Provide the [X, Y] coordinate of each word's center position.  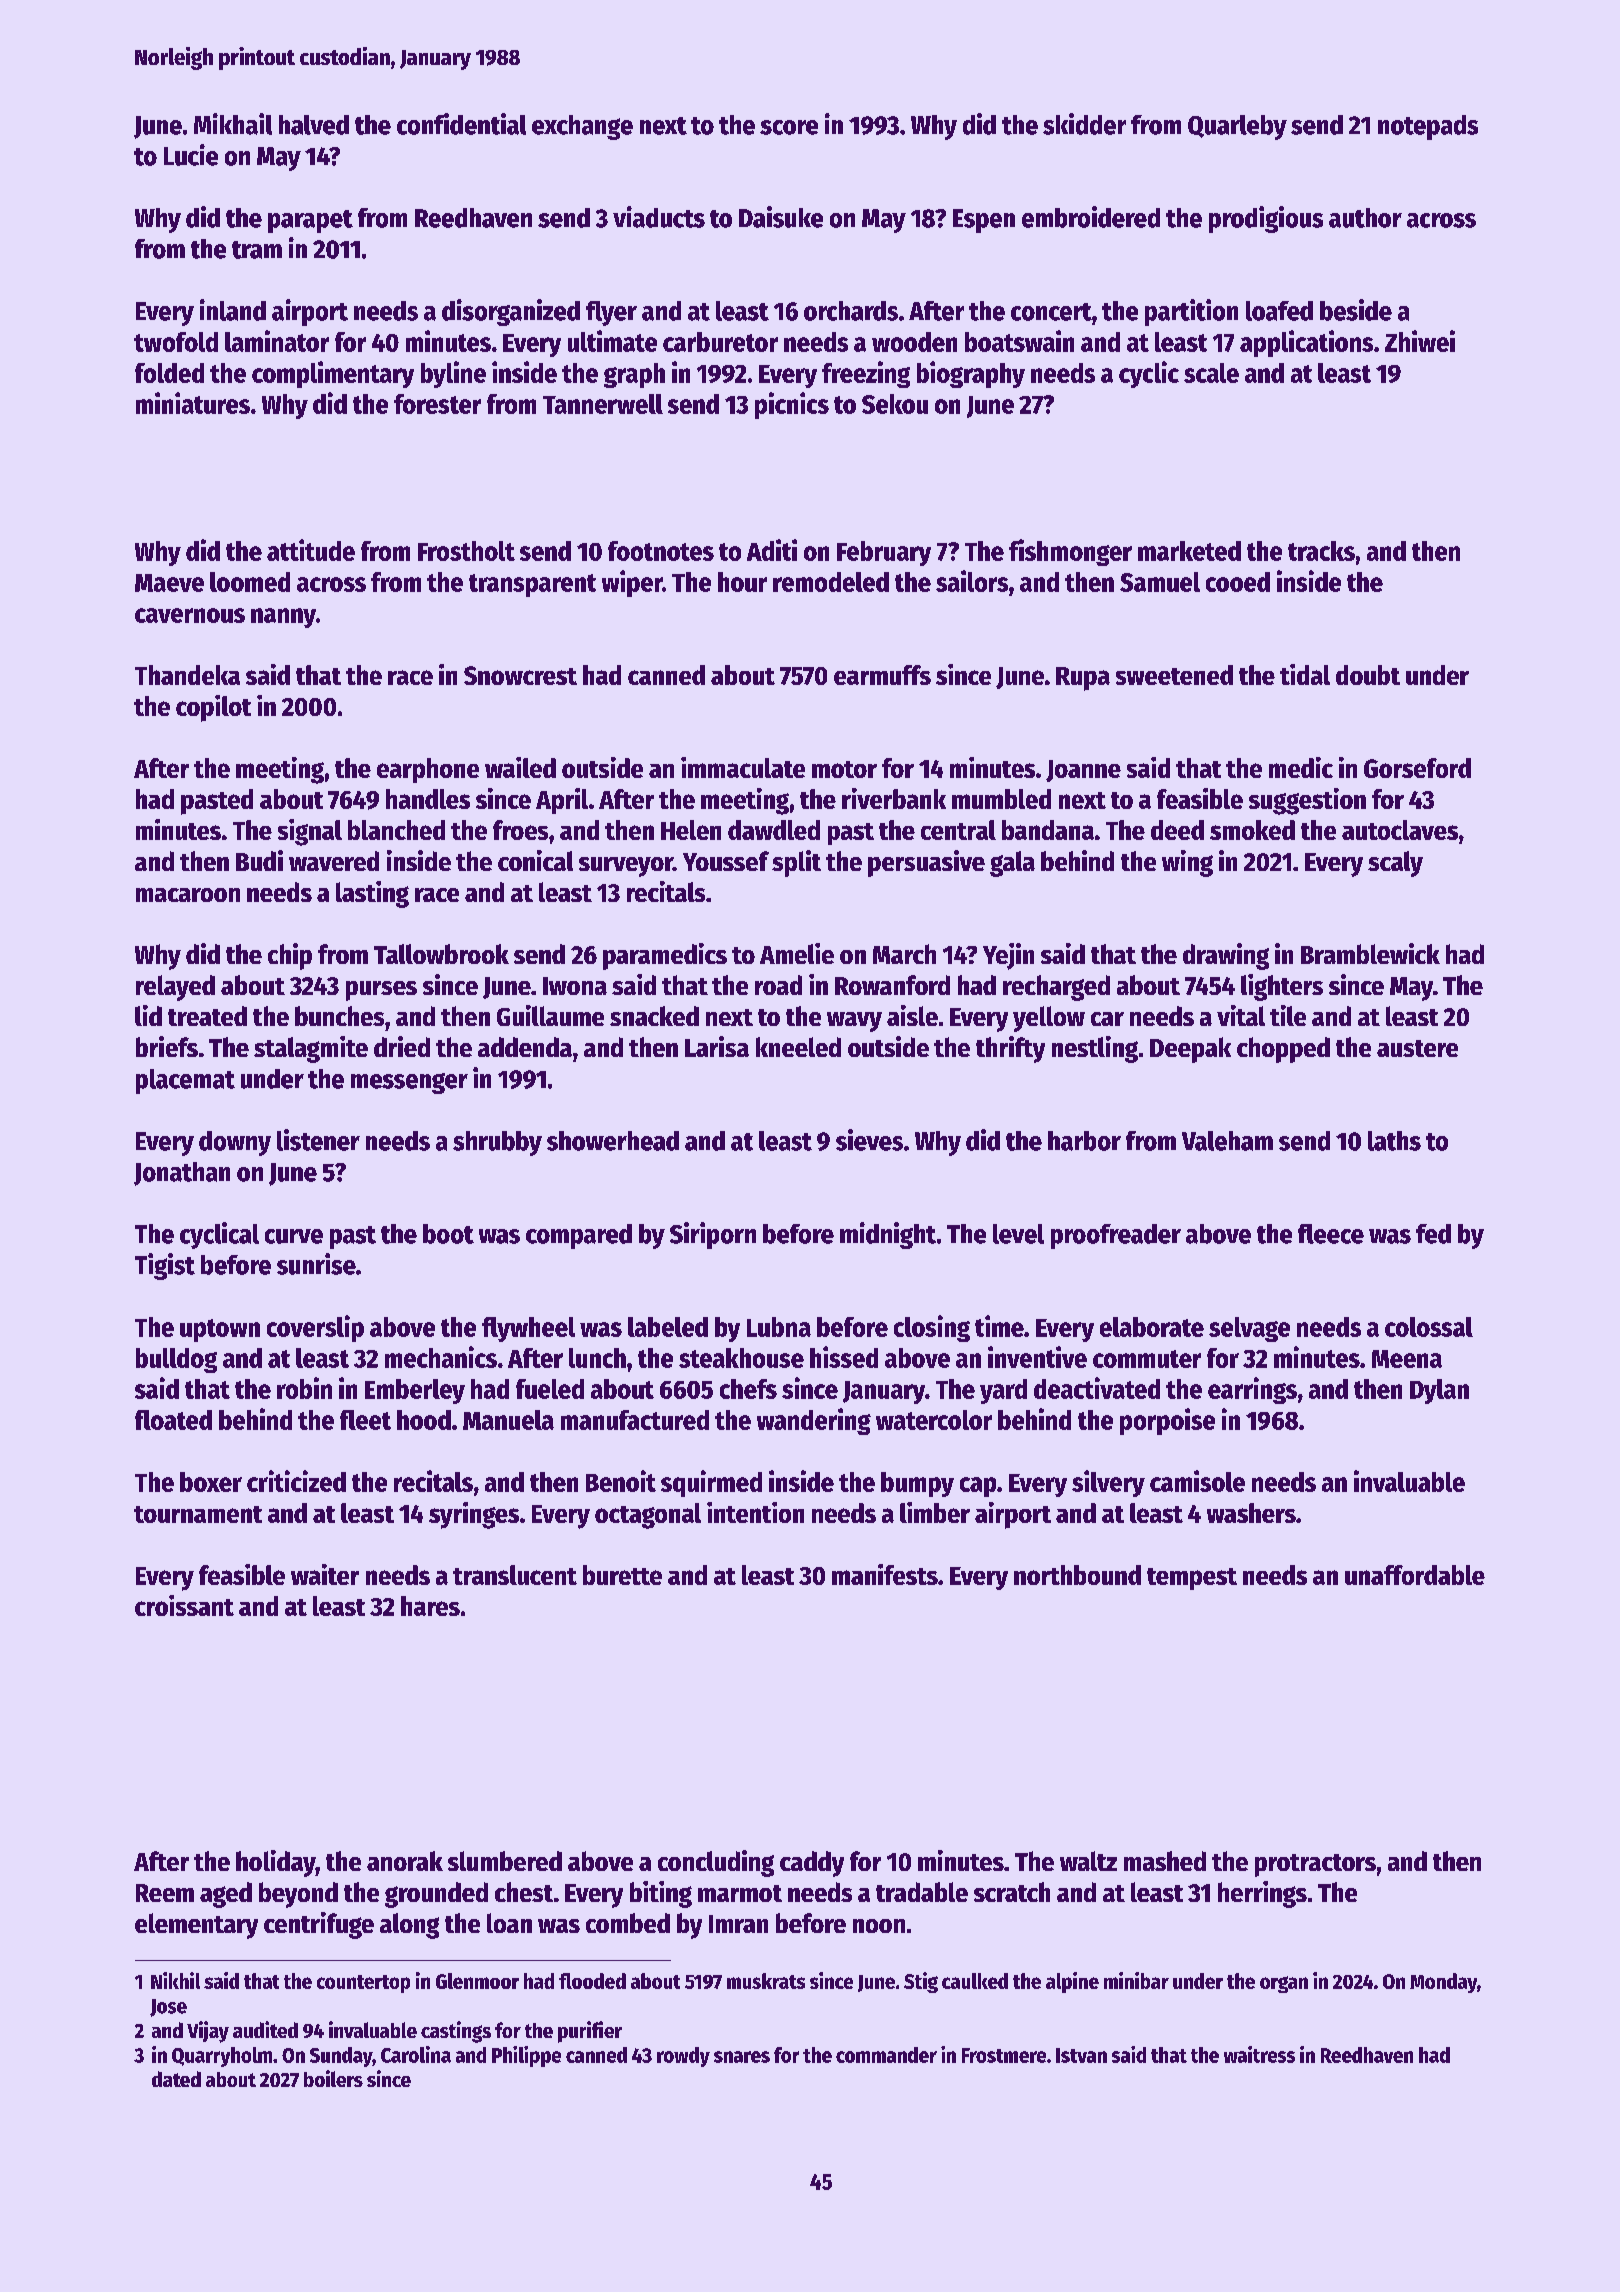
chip [290, 956]
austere [1417, 1048]
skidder [1084, 124]
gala [1012, 864]
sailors [972, 581]
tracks [1321, 551]
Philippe [526, 2056]
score [789, 127]
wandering [814, 1421]
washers [1251, 1513]
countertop [363, 1984]
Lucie [191, 155]
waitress [1259, 2054]
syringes [474, 1515]
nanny [283, 618]
